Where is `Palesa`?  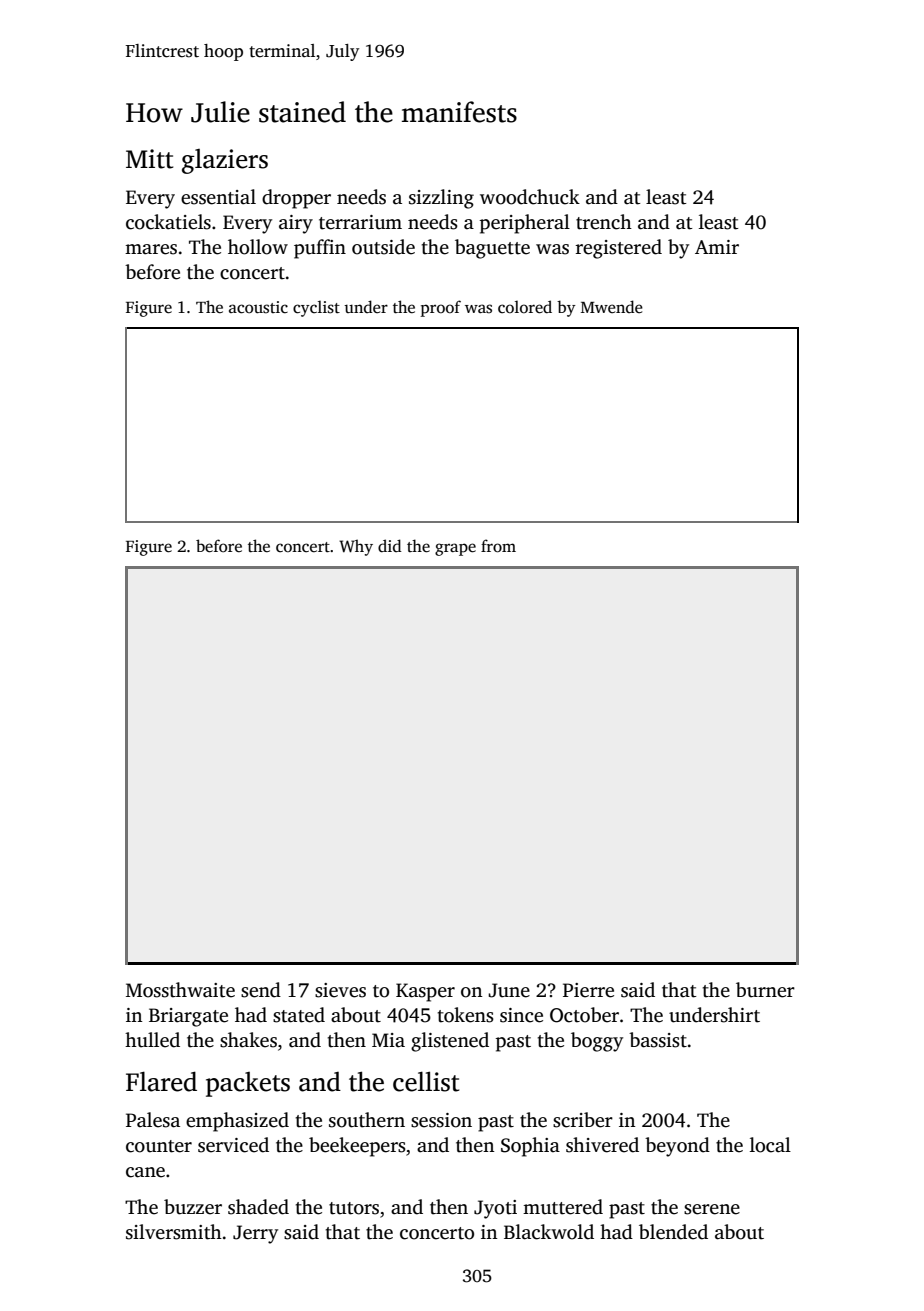
Palesa is located at coordinates (153, 1120).
